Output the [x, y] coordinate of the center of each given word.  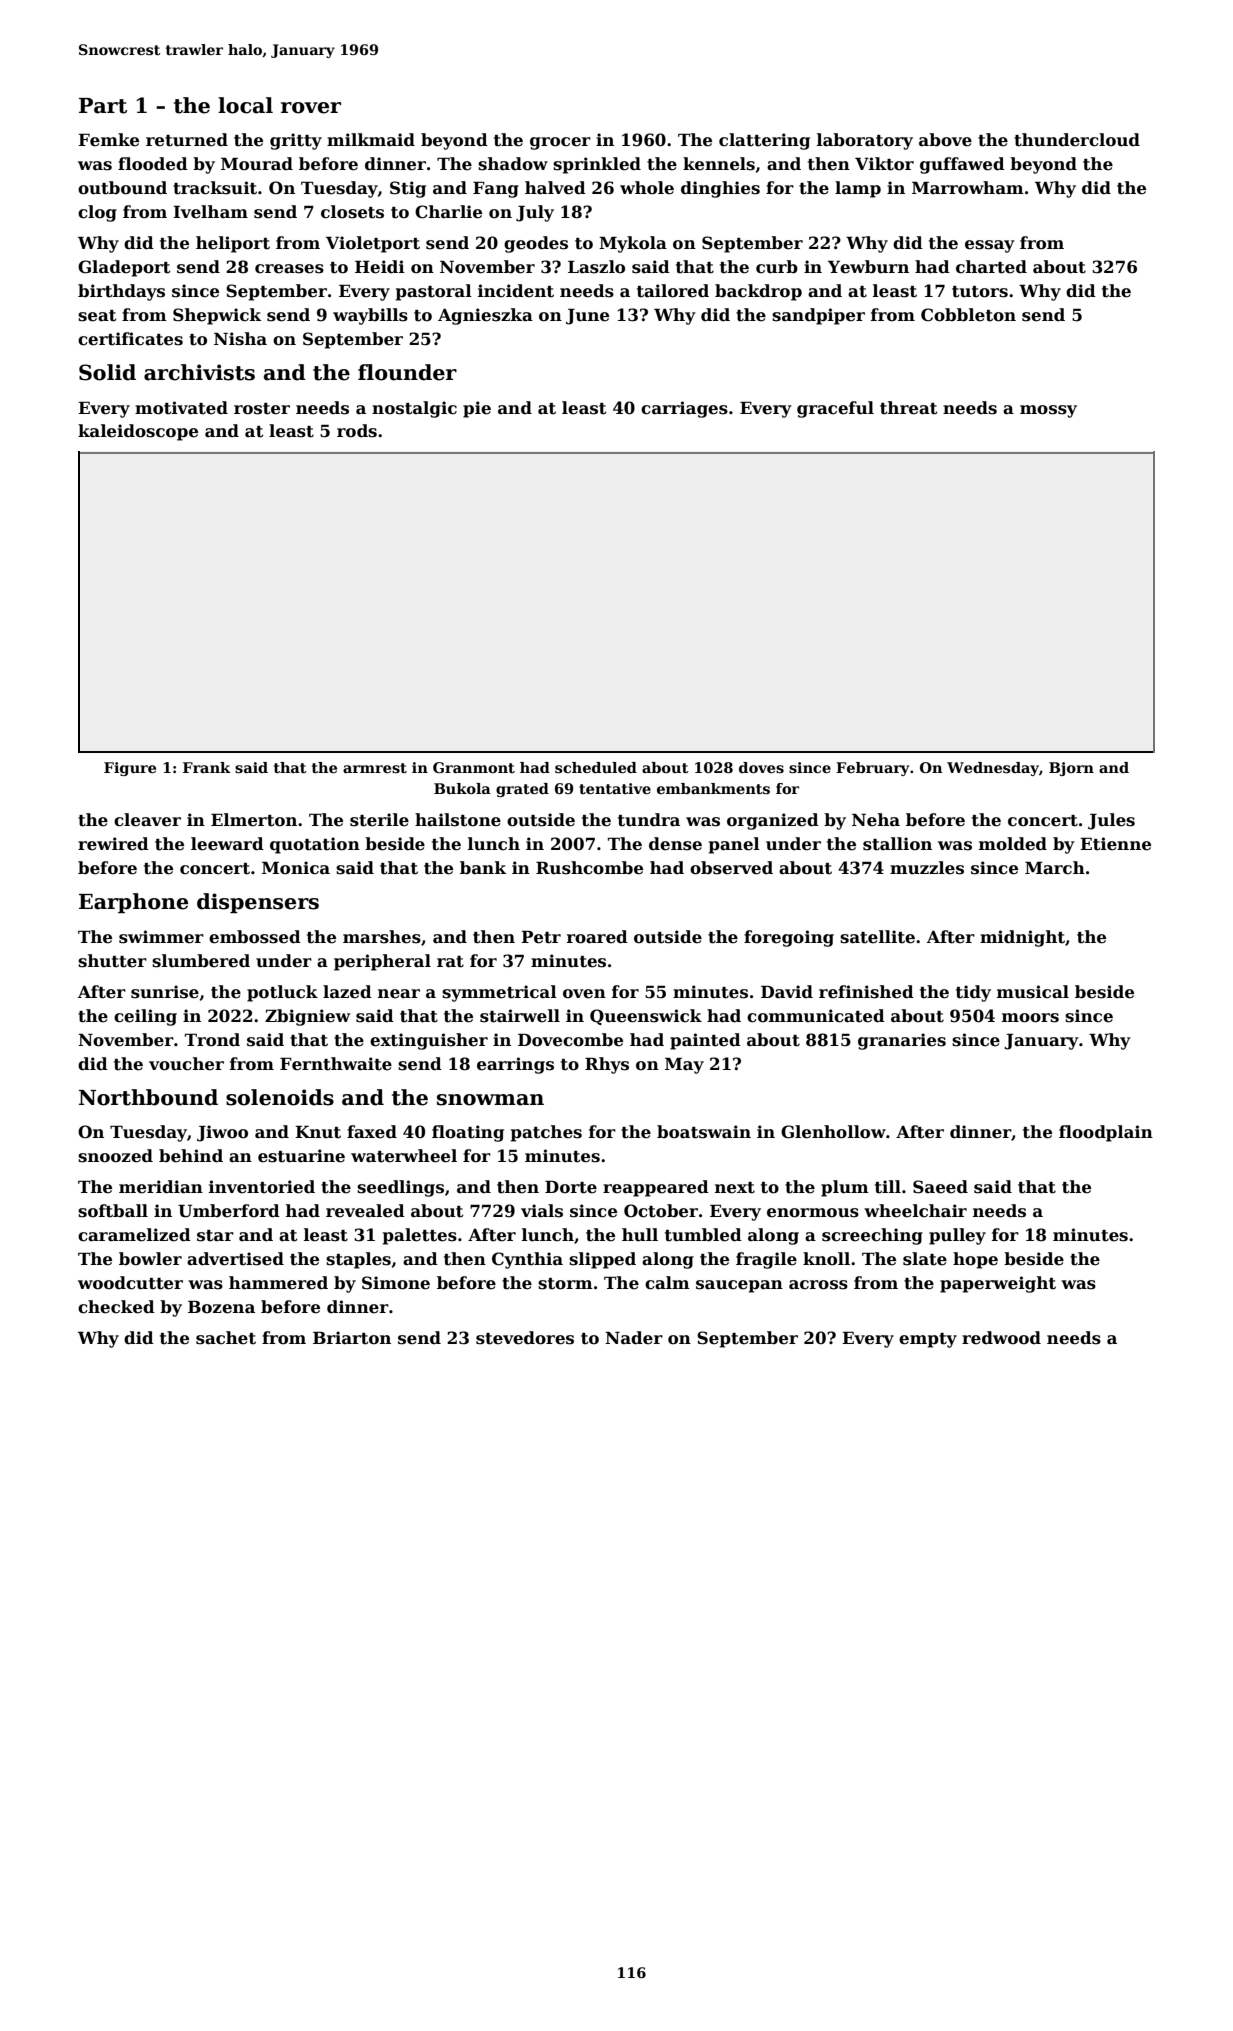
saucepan [739, 1286]
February [872, 769]
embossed [255, 937]
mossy [1048, 411]
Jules [1111, 821]
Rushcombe [589, 868]
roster [262, 409]
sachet [226, 1338]
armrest [375, 768]
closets [352, 212]
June [587, 317]
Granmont [474, 767]
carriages [684, 409]
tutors [980, 292]
